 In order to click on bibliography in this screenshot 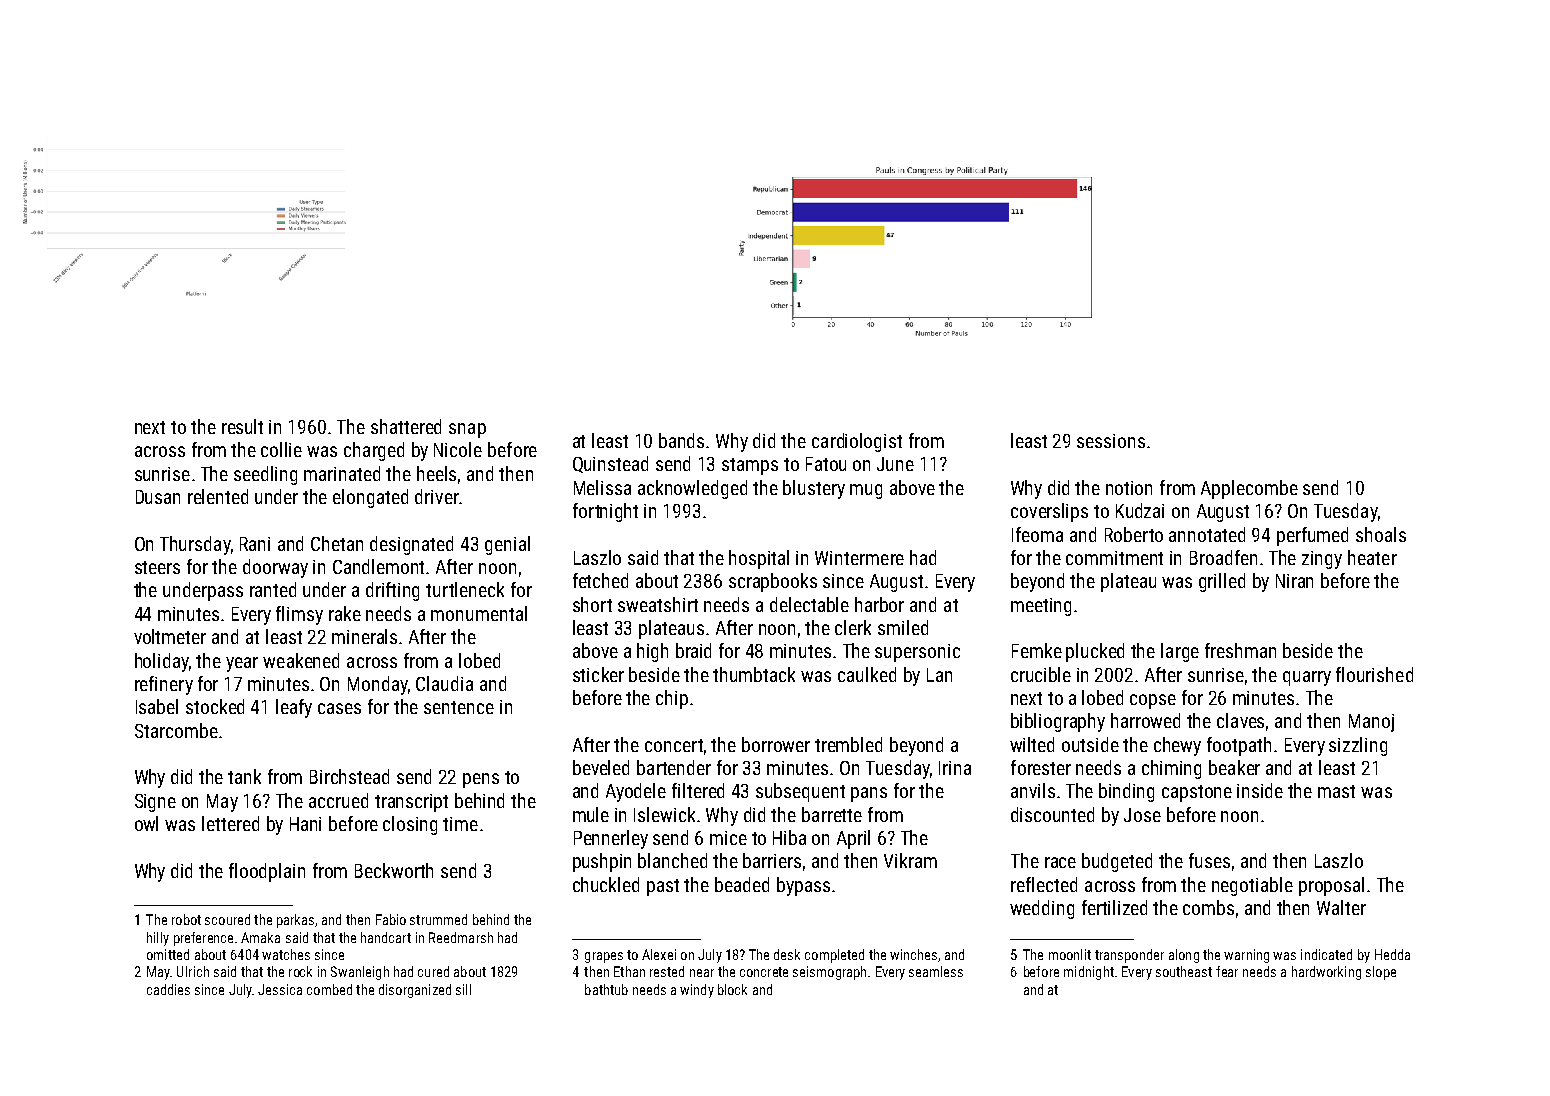, I will do `click(1058, 722)`.
